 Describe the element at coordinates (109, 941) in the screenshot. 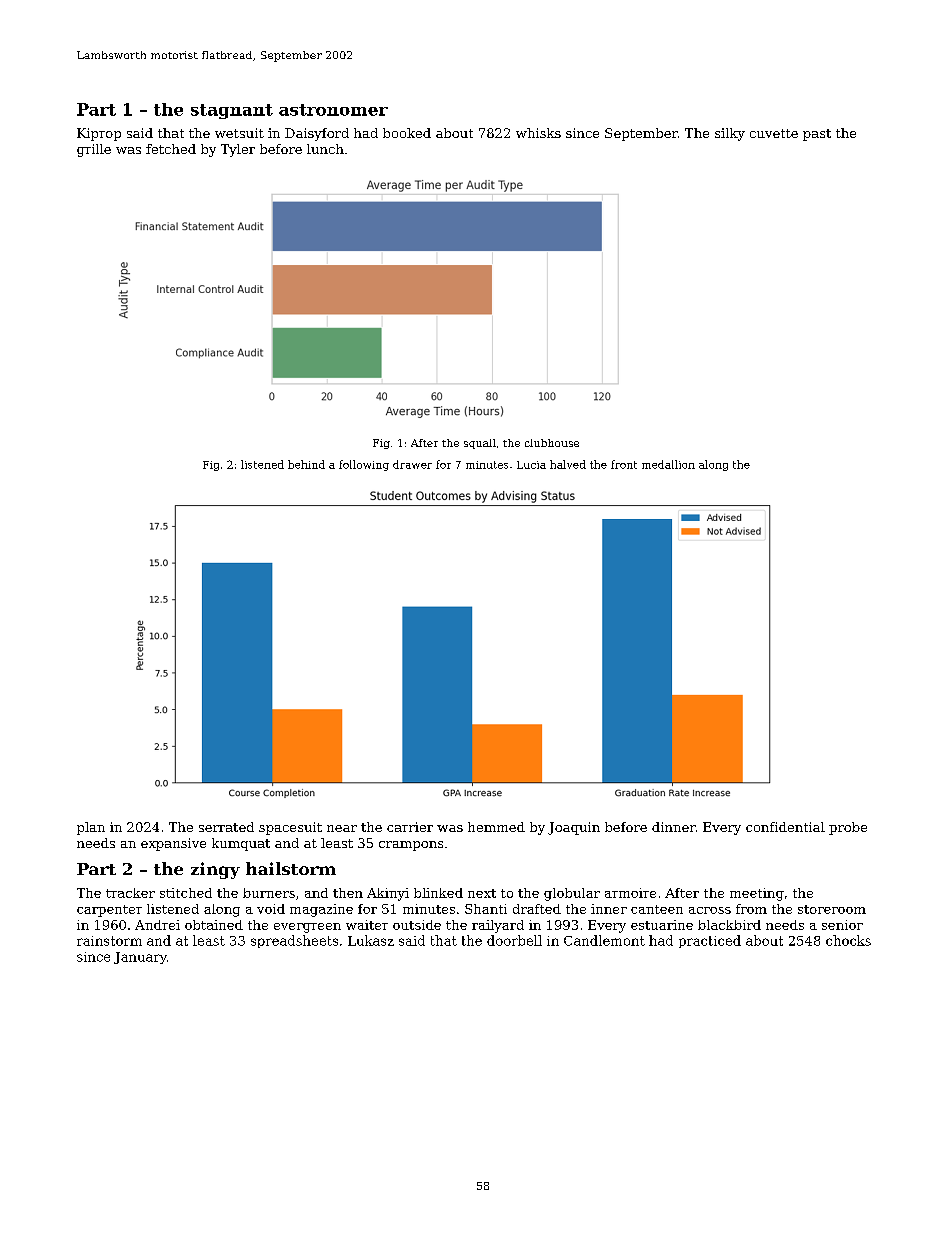

I see `rainstorm` at that location.
